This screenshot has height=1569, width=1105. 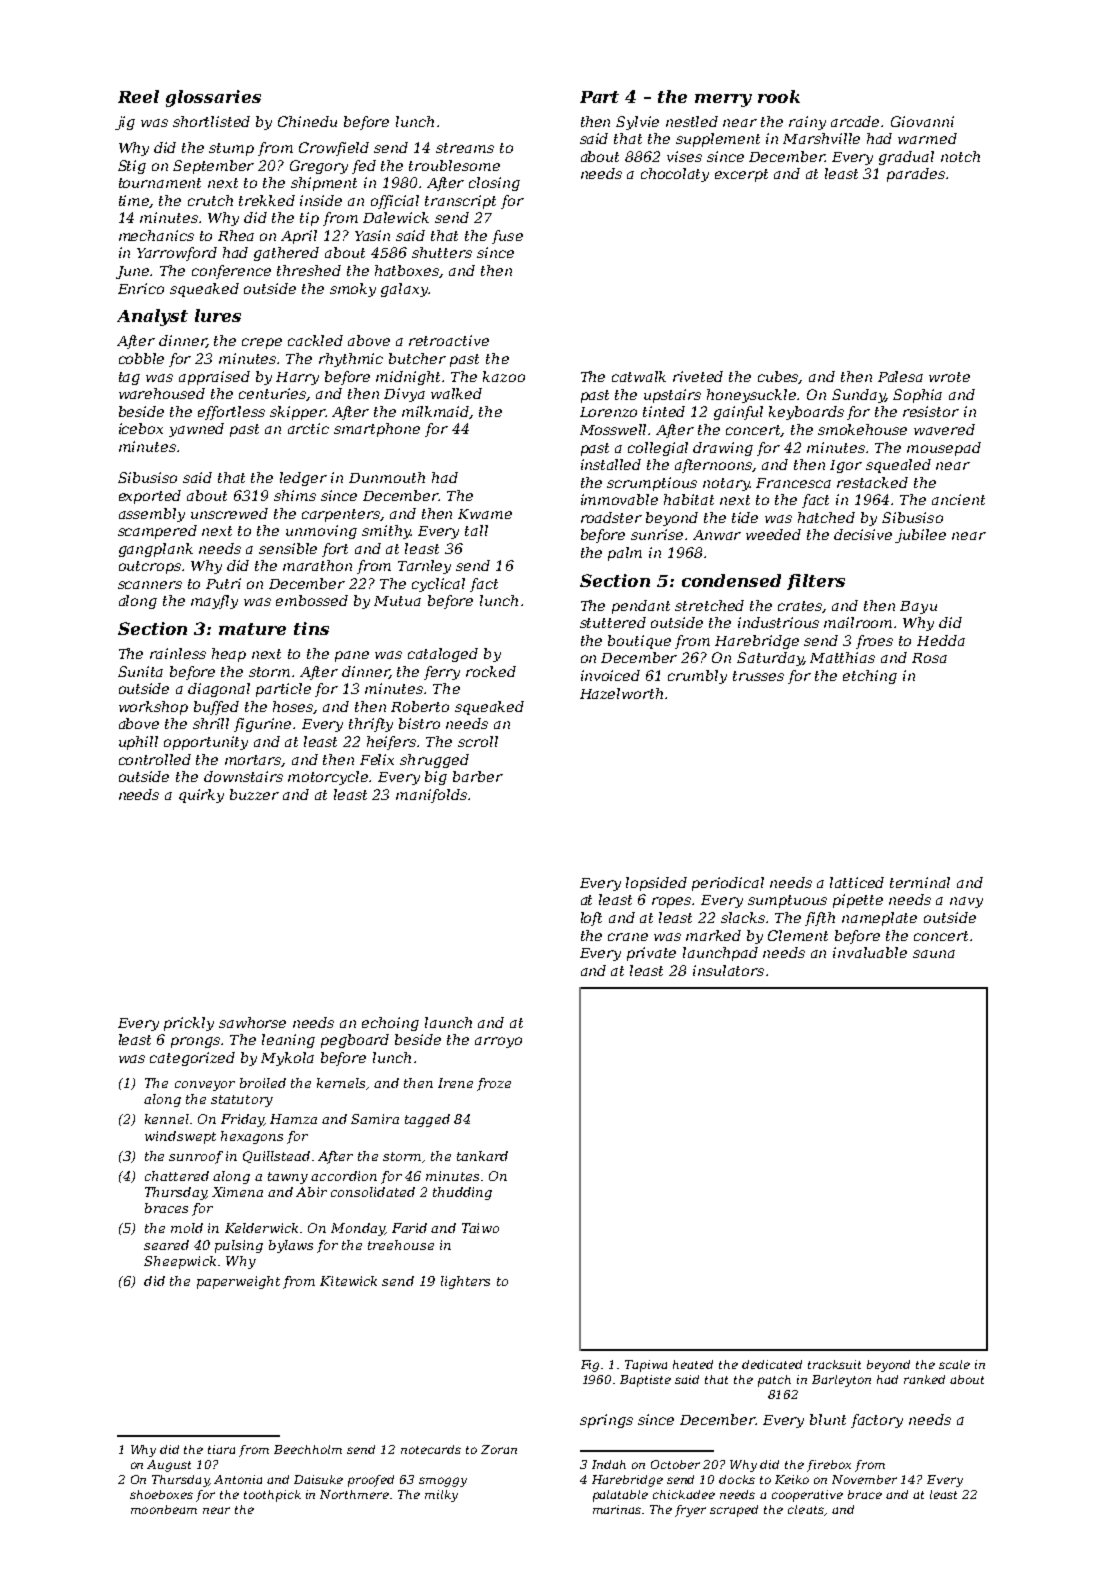 What do you see at coordinates (329, 778) in the screenshot?
I see `motorcycle` at bounding box center [329, 778].
